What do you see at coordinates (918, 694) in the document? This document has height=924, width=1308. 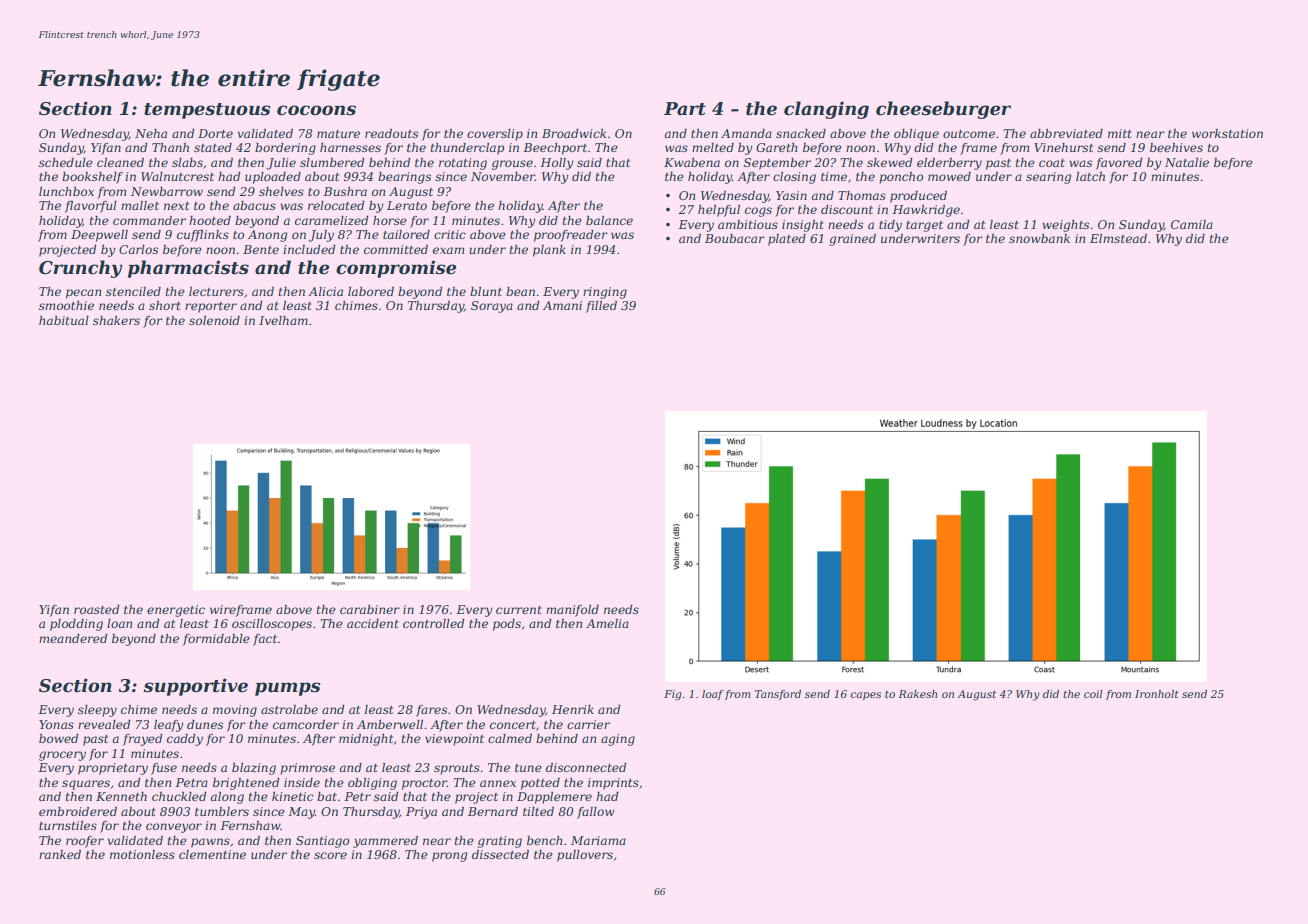 I see `Rakesh` at bounding box center [918, 694].
